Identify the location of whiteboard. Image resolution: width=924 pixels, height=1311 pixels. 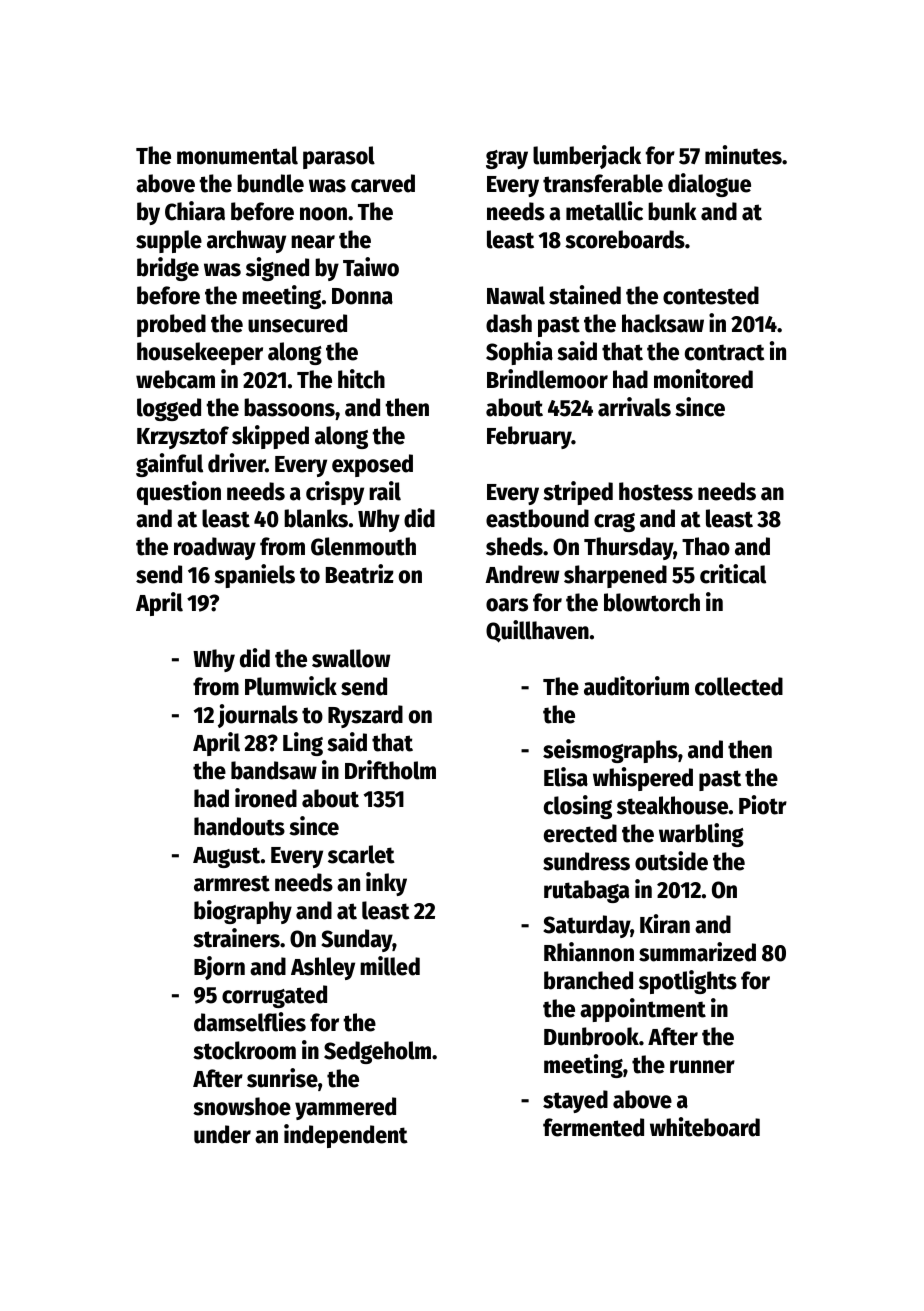
(705, 1127).
